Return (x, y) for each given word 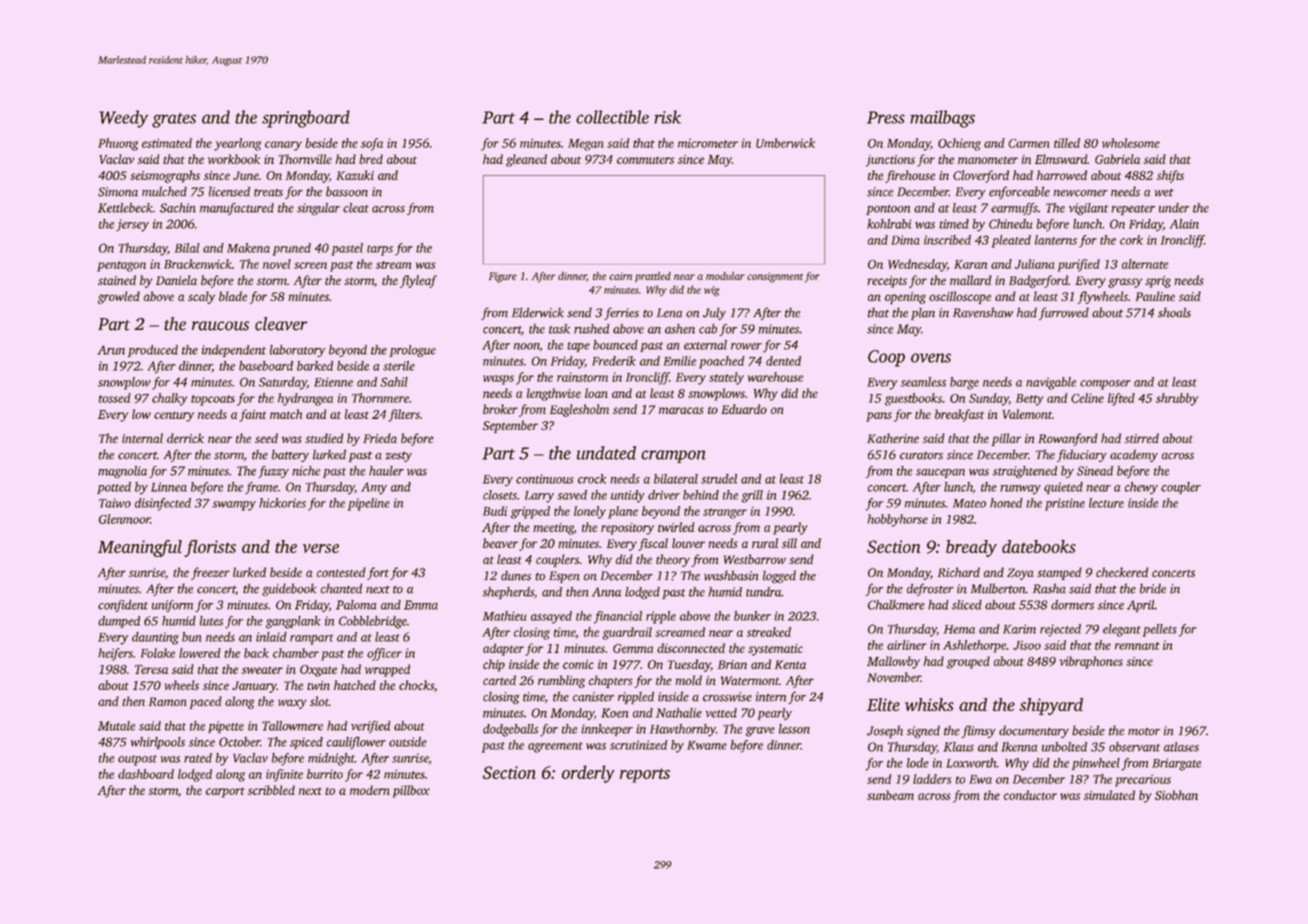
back (256, 653)
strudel (719, 479)
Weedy (123, 119)
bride (1153, 588)
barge (964, 383)
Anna (606, 592)
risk (667, 117)
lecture (1106, 503)
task (559, 329)
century (174, 416)
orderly (588, 774)
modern (370, 790)
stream (393, 265)
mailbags (942, 119)
